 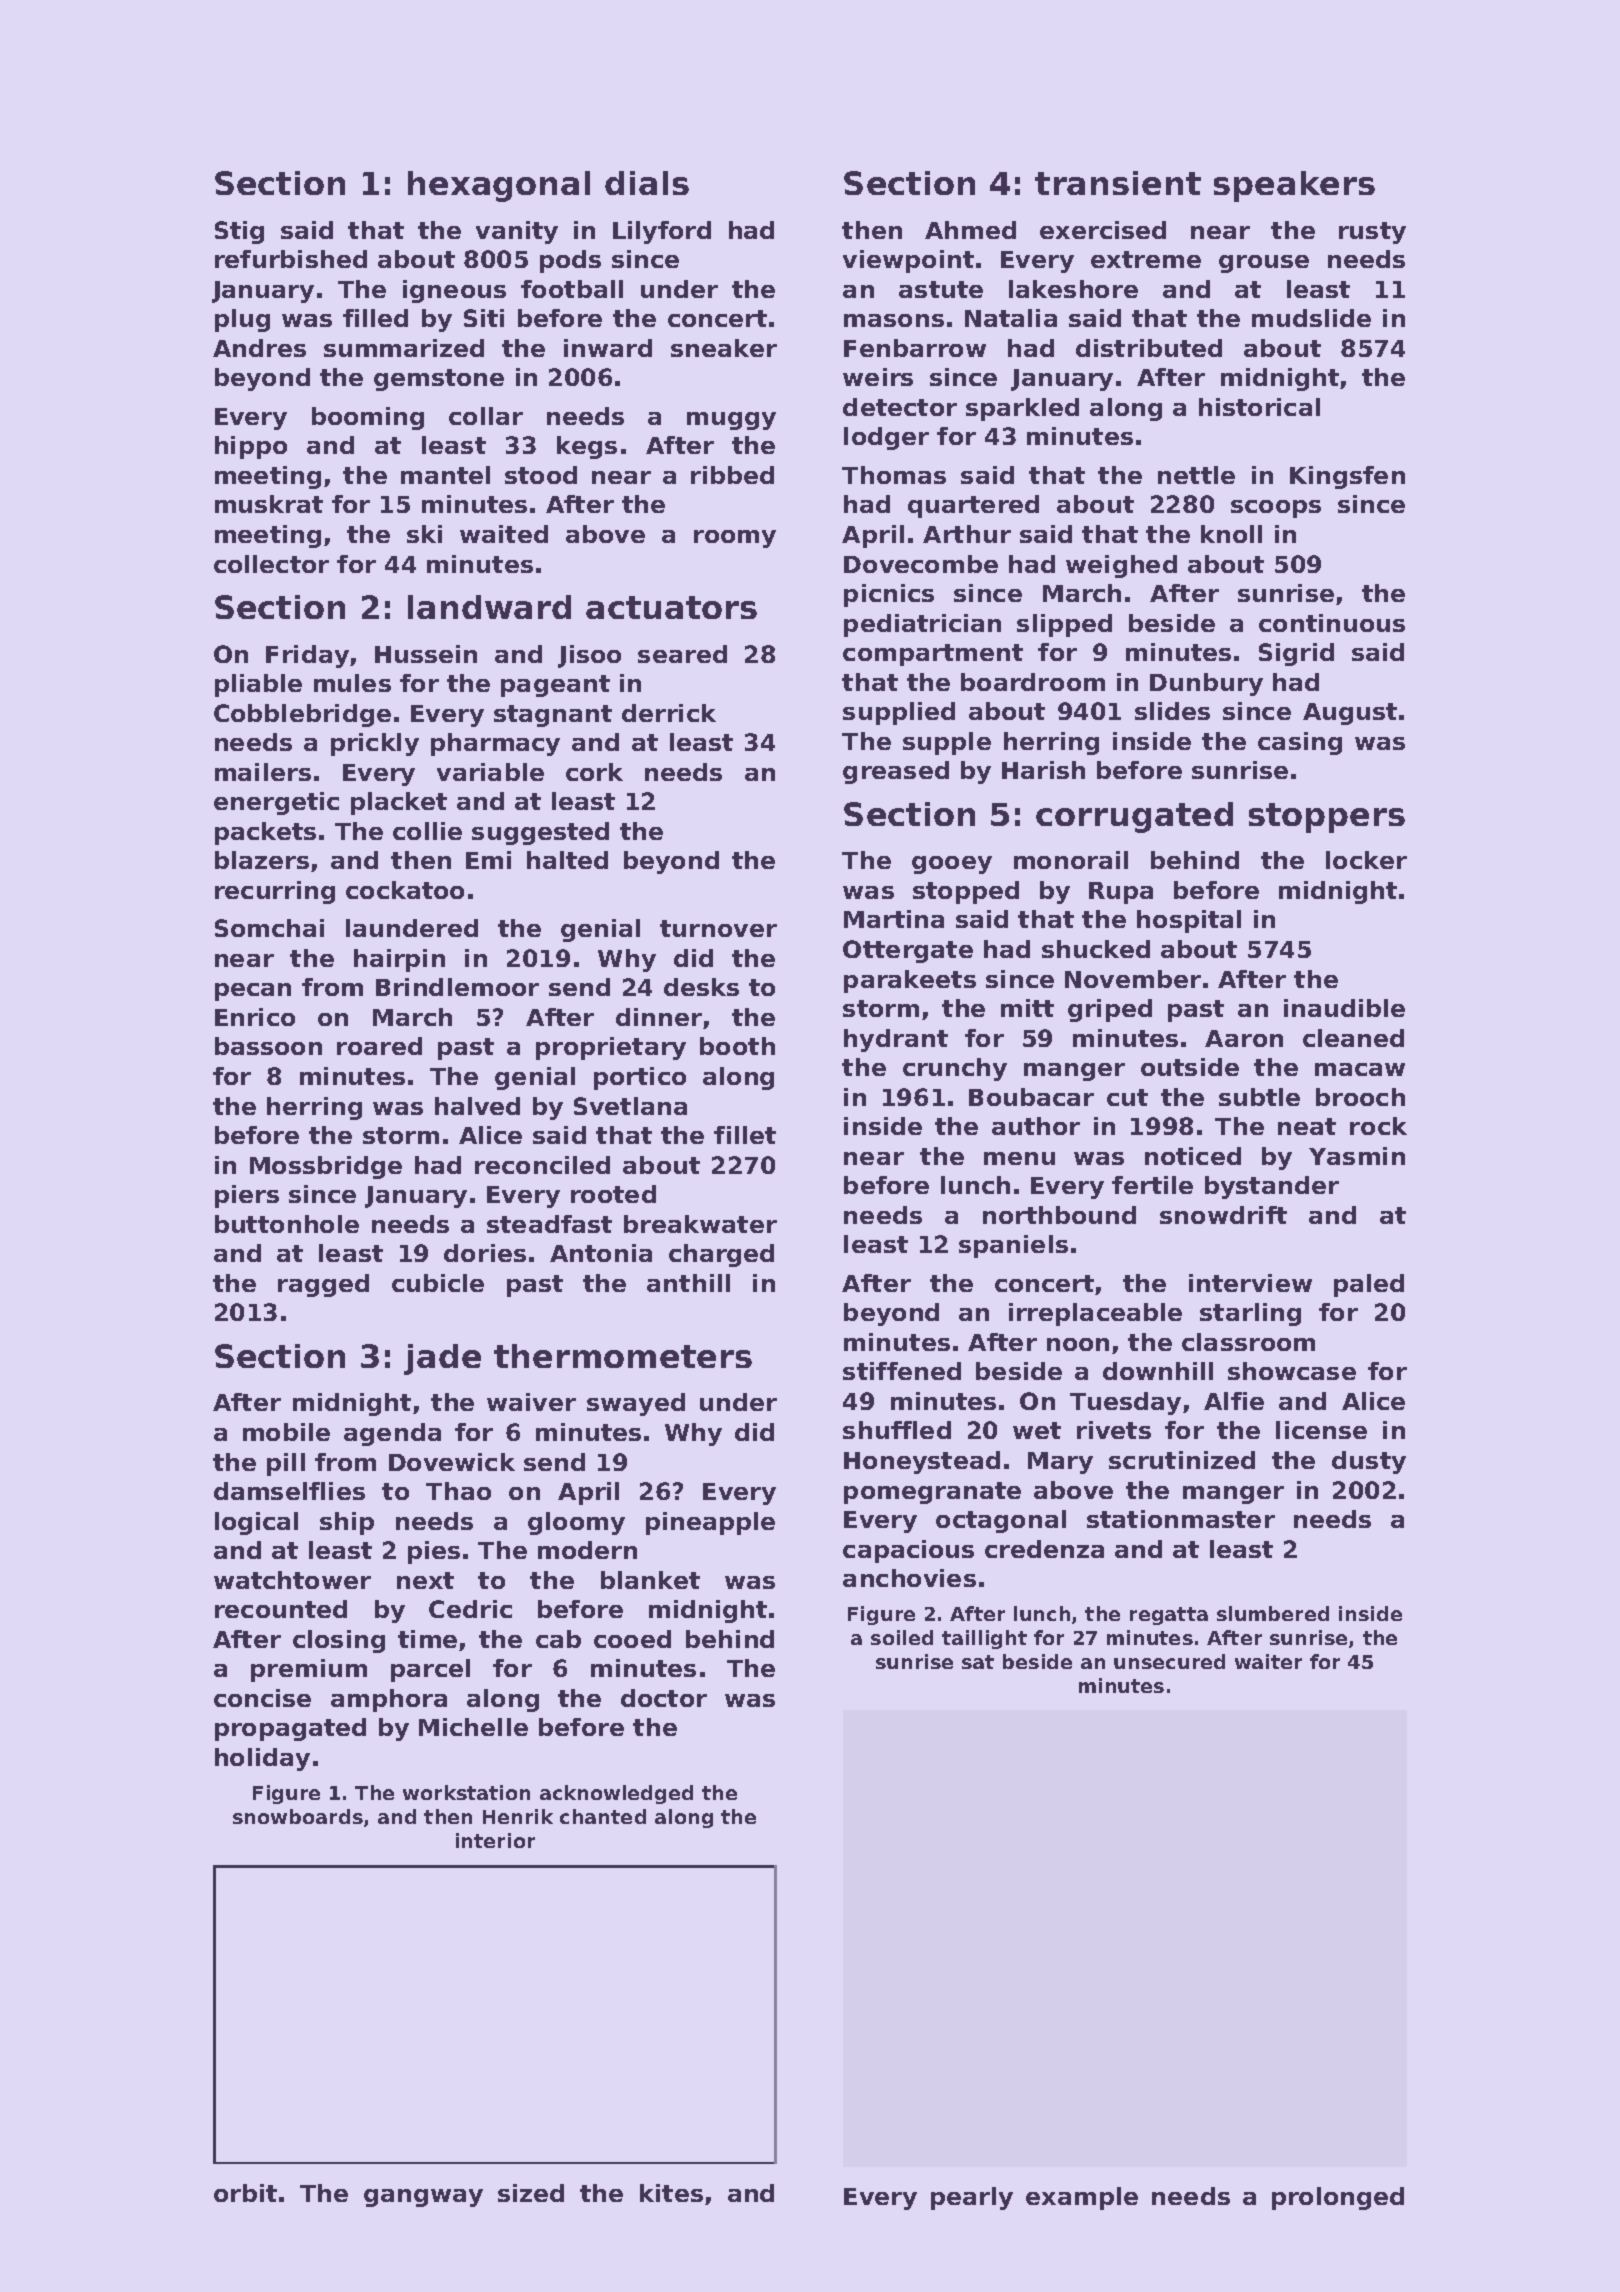 I want to click on supplied, so click(x=899, y=713).
